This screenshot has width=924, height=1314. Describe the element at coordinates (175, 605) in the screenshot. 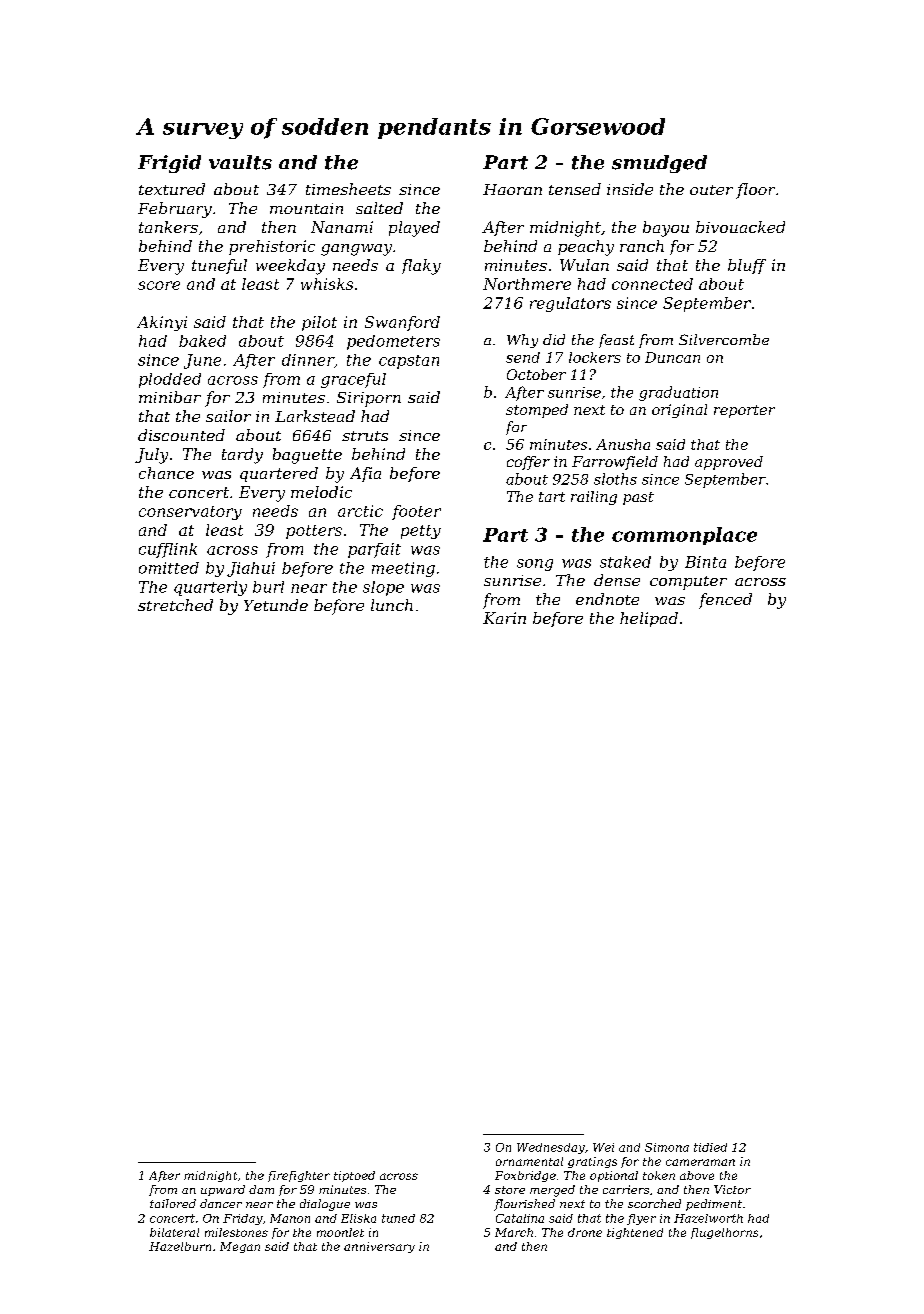

I see `stretched` at that location.
